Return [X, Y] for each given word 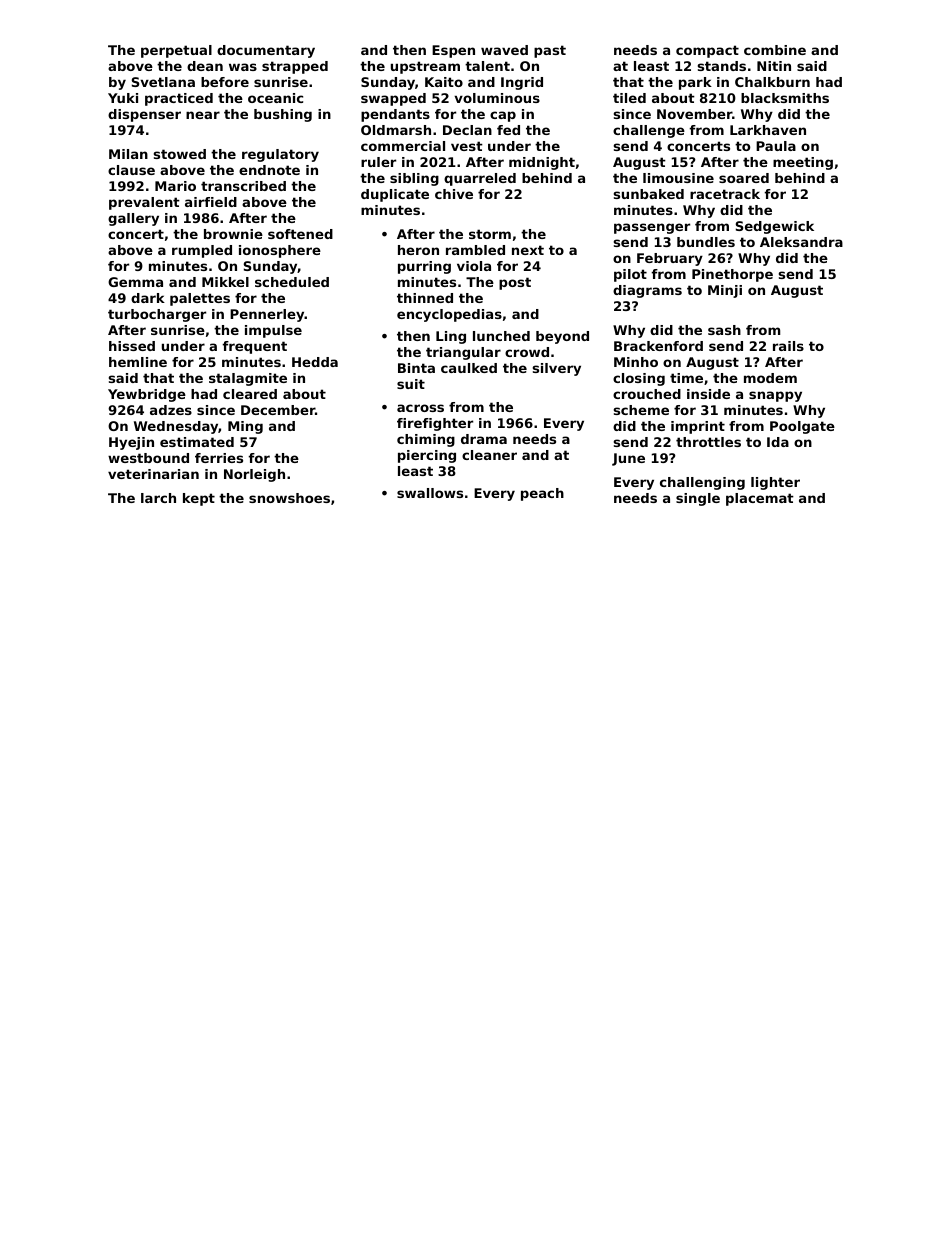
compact [707, 51]
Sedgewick [775, 227]
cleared [250, 394]
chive [454, 194]
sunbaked [649, 194]
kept [199, 499]
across [420, 408]
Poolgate [802, 427]
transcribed [243, 186]
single [698, 499]
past [550, 51]
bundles [706, 242]
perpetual [176, 51]
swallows [430, 493]
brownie [233, 234]
